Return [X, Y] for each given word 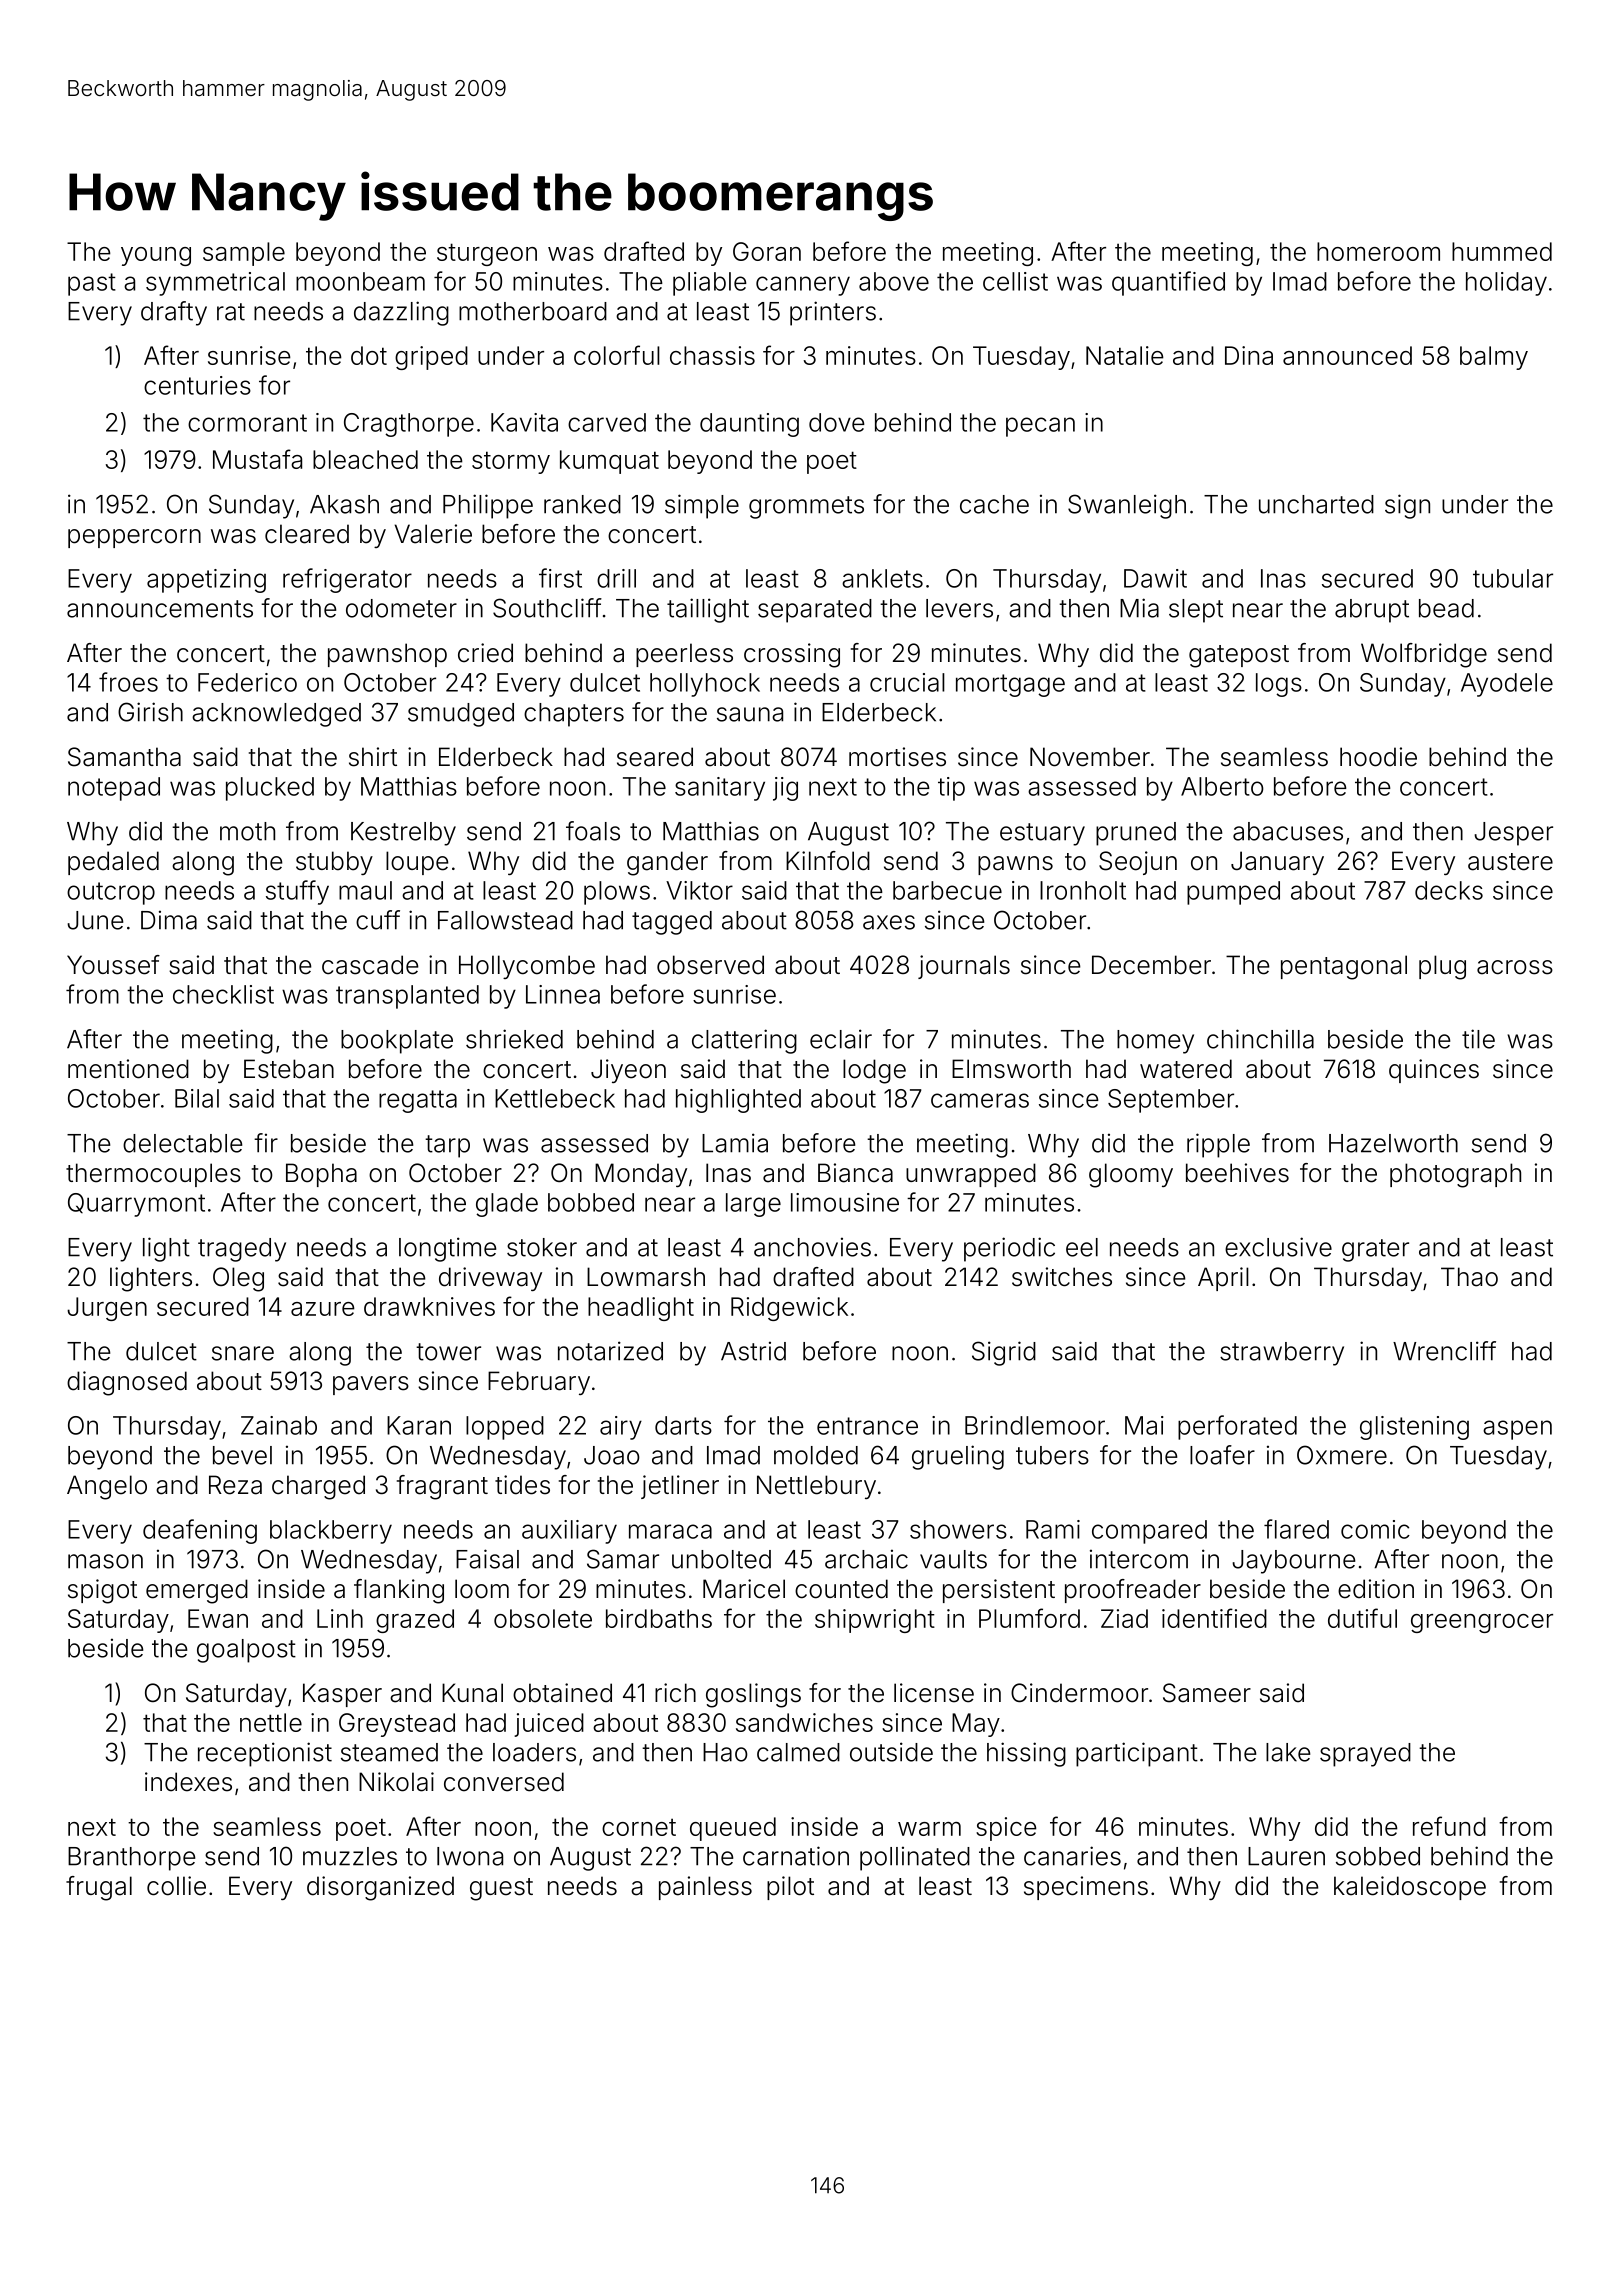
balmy [1494, 358]
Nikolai [396, 1782]
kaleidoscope [1410, 1888]
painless [705, 1888]
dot [369, 355]
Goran [767, 251]
